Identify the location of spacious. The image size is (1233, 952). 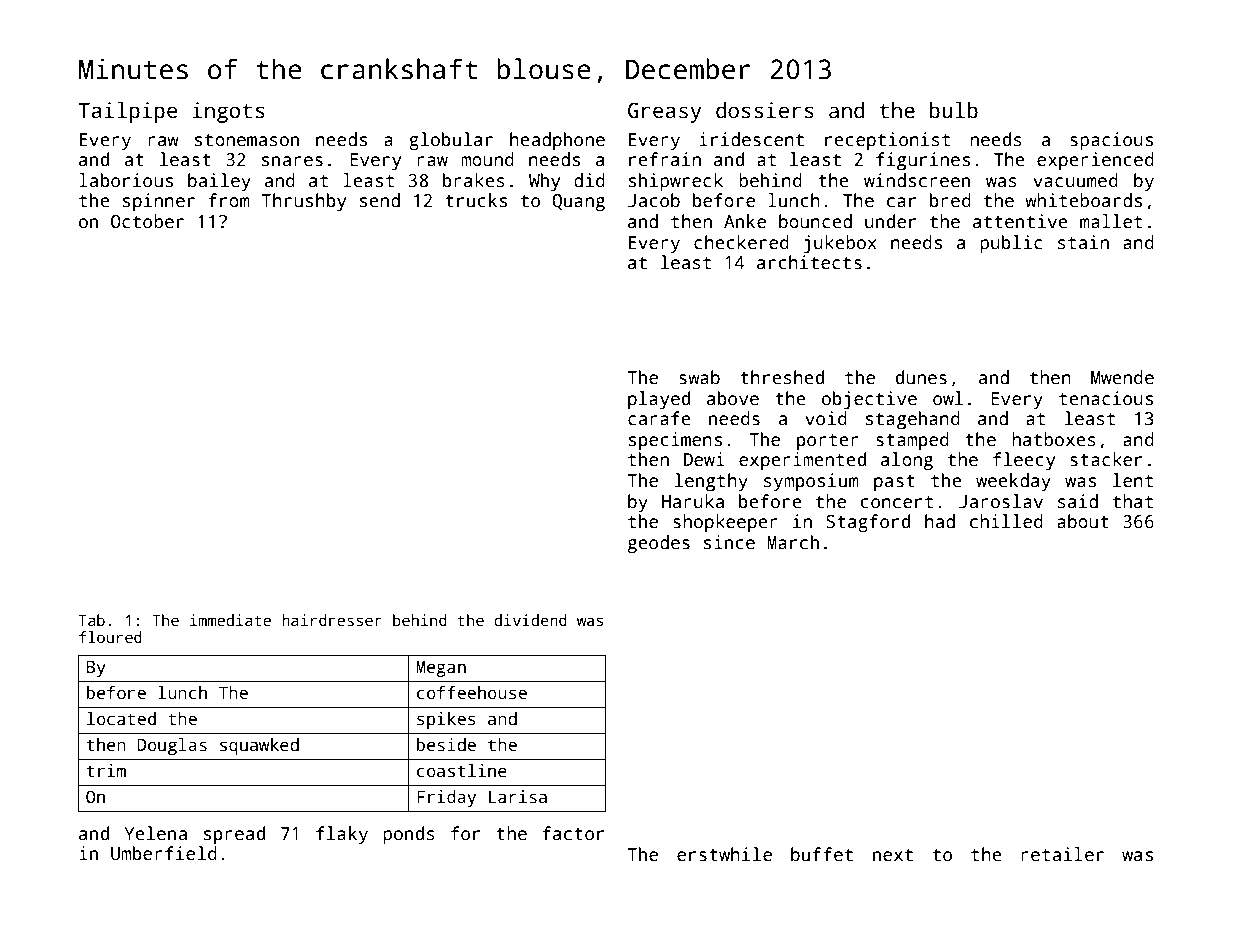
(1111, 141).
